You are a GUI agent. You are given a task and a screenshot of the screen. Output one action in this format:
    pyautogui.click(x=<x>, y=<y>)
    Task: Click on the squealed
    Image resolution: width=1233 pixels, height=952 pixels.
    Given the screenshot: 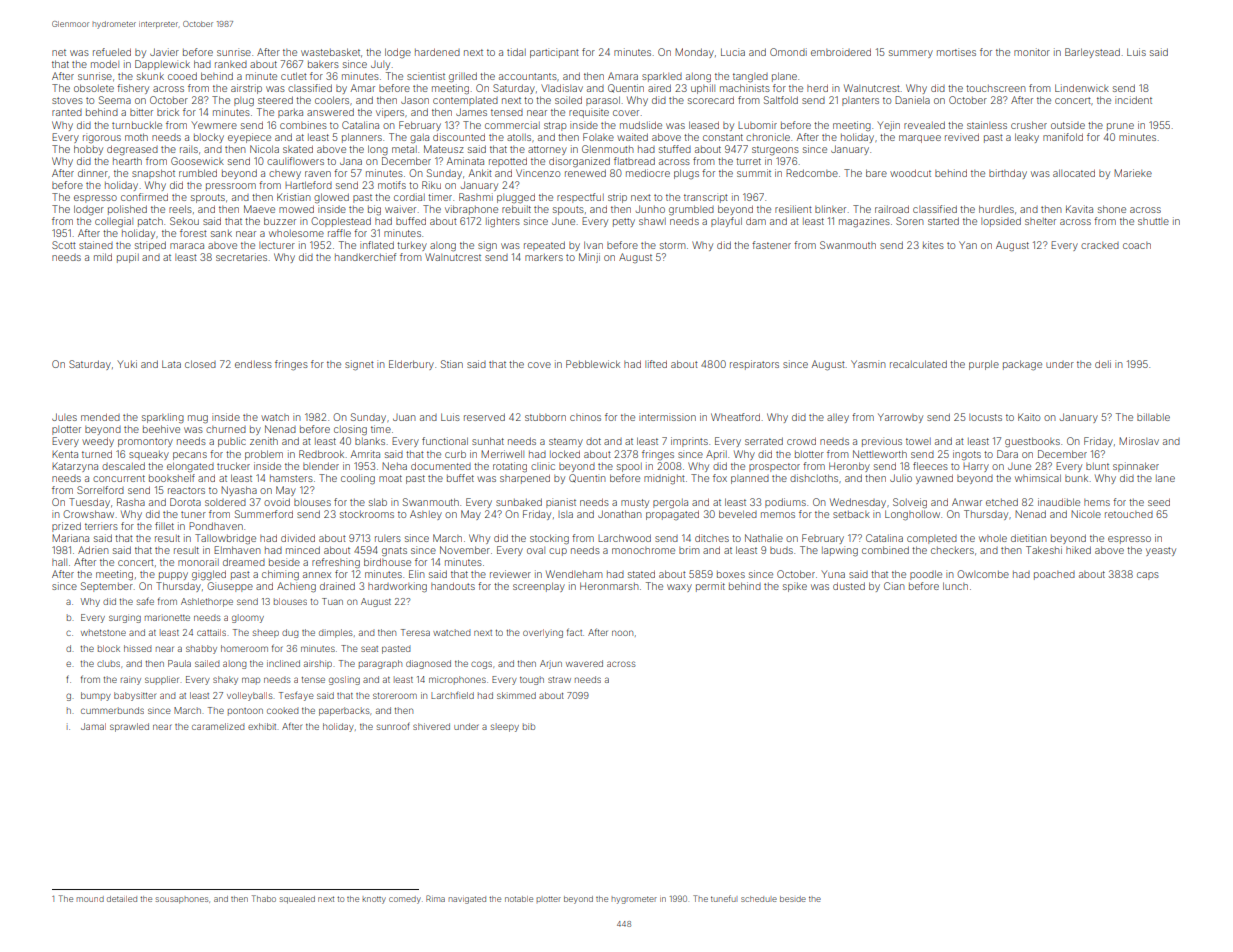 What is the action you would take?
    pyautogui.click(x=297, y=900)
